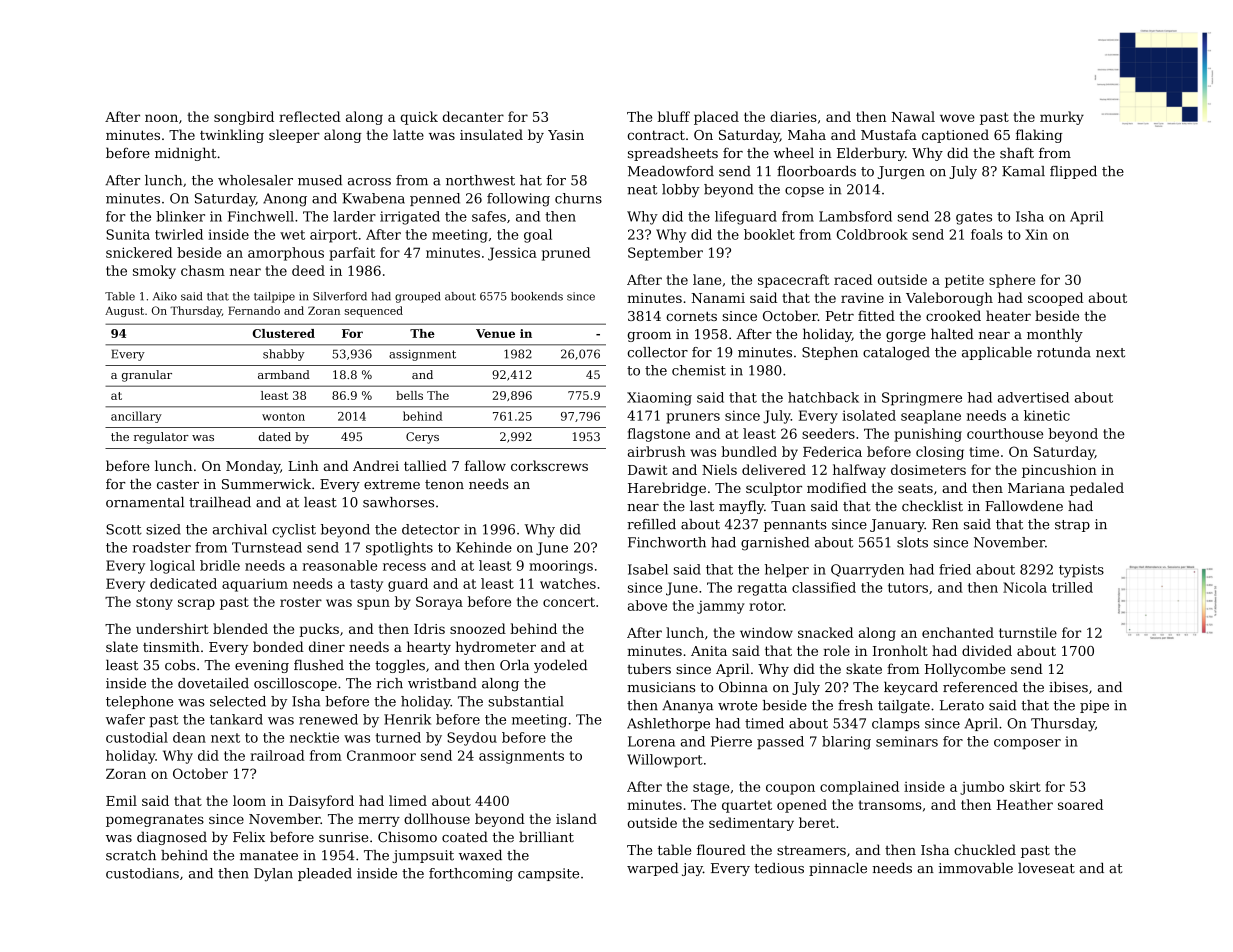 Image resolution: width=1233 pixels, height=952 pixels. I want to click on halted, so click(952, 334).
